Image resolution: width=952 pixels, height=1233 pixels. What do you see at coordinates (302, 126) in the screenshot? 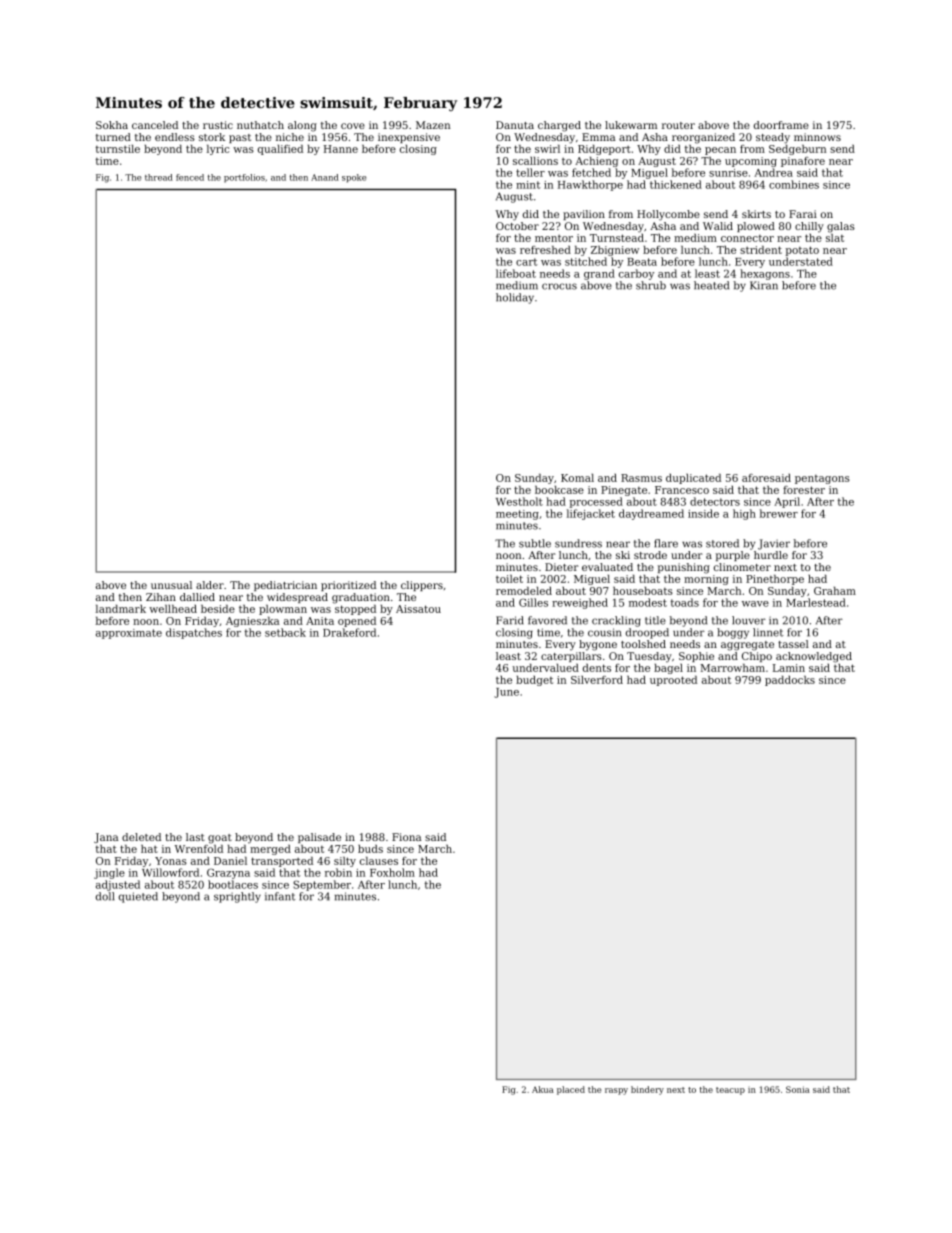
I see `along` at bounding box center [302, 126].
